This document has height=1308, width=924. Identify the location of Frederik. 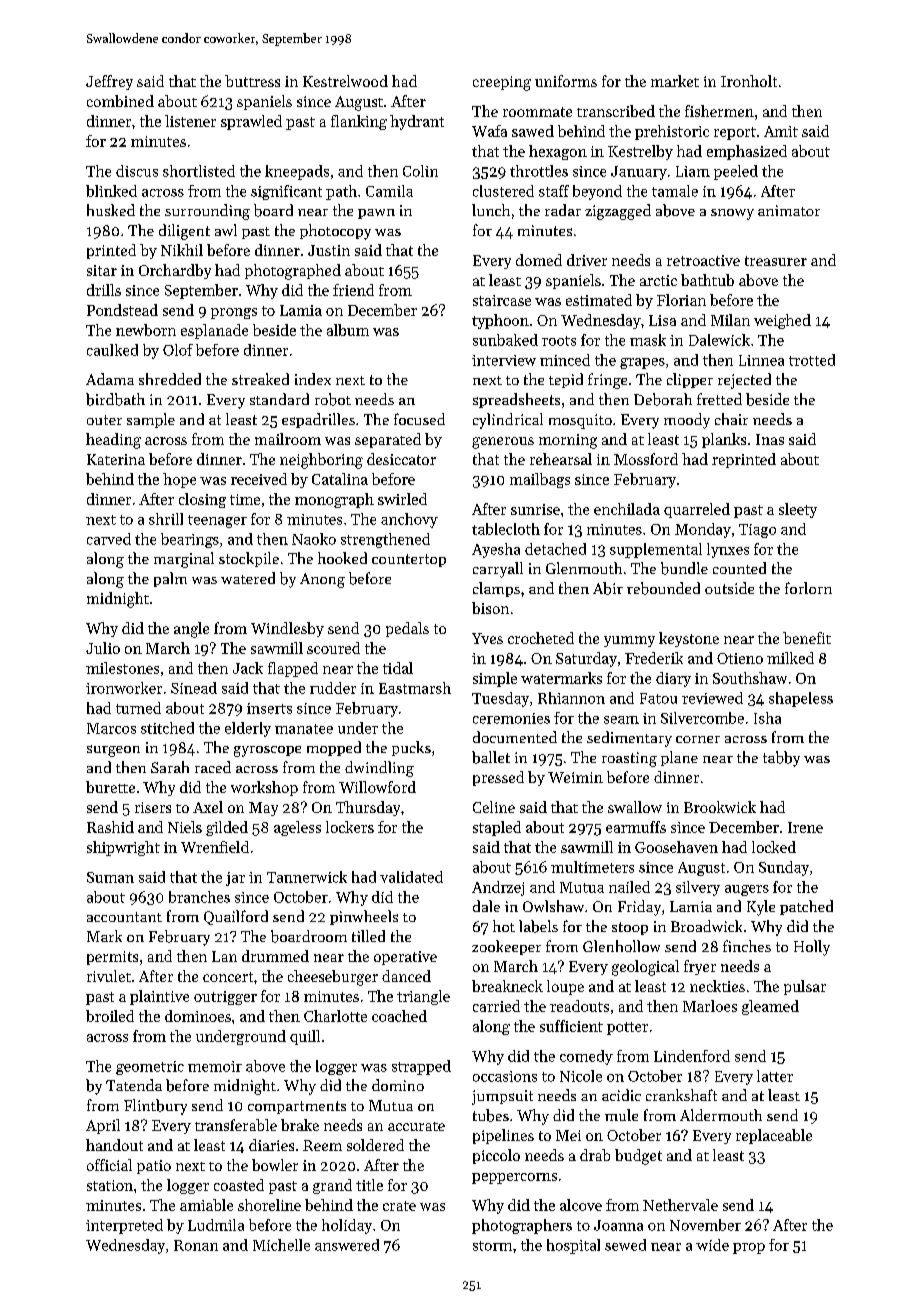
(654, 658).
